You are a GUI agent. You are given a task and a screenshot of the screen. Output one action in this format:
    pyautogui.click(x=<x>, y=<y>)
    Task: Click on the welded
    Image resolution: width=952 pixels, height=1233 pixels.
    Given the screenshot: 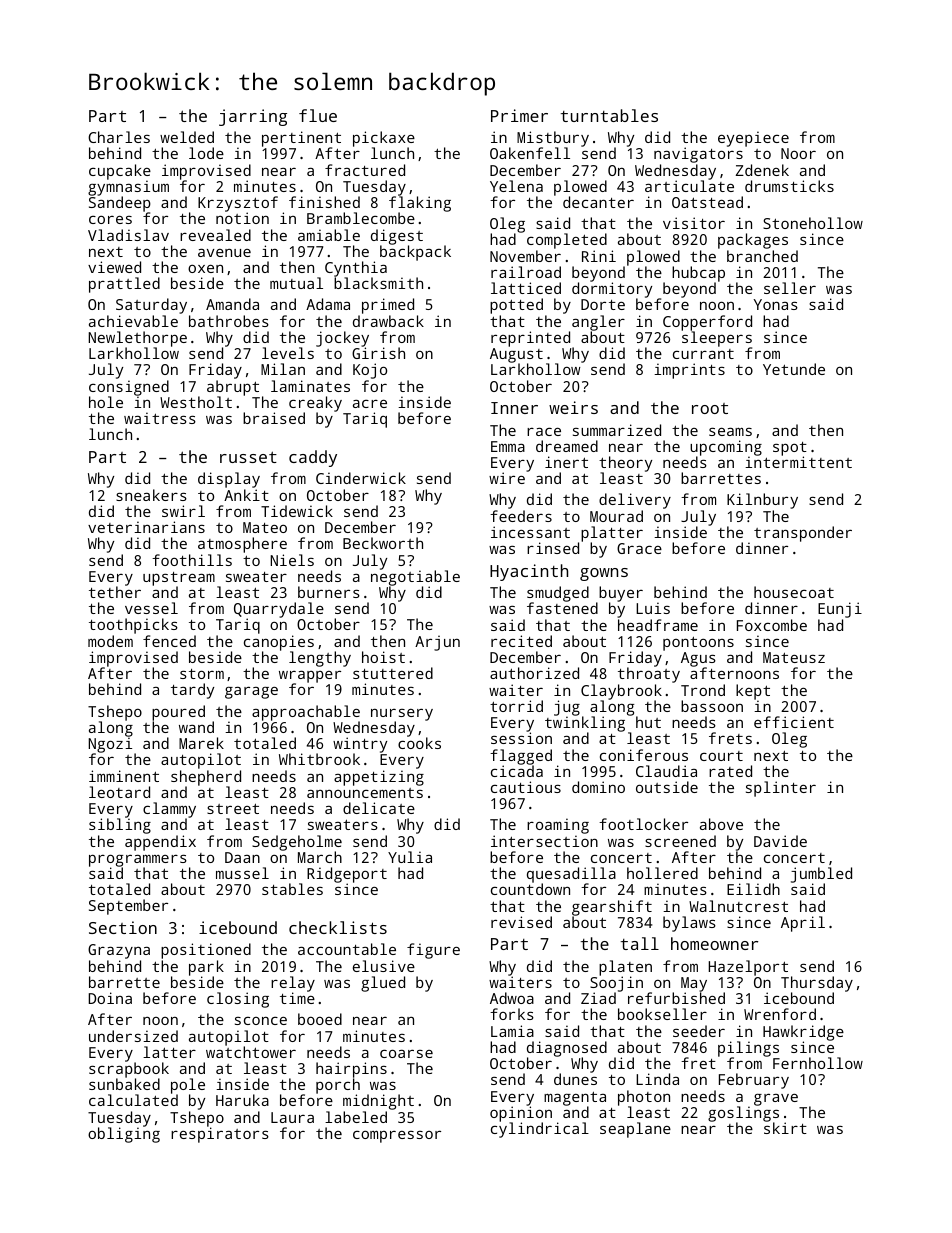 What is the action you would take?
    pyautogui.click(x=187, y=137)
